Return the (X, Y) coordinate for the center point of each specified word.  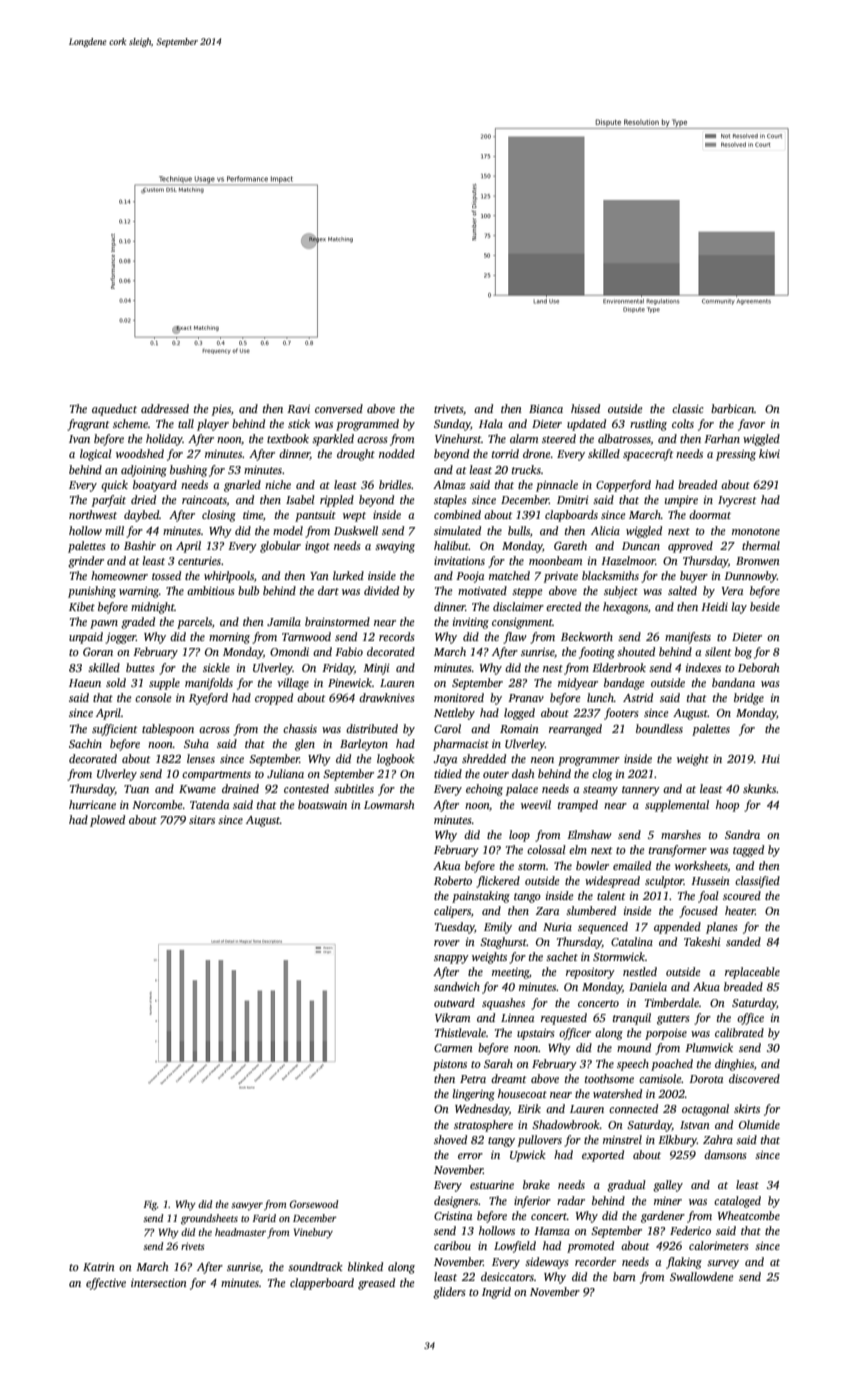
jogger (120, 638)
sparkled (333, 440)
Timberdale (672, 1002)
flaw (515, 638)
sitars (202, 820)
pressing (736, 455)
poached (672, 1065)
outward (454, 1002)
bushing (188, 471)
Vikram (452, 1017)
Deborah (758, 667)
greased (376, 1284)
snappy (451, 959)
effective (106, 1284)
